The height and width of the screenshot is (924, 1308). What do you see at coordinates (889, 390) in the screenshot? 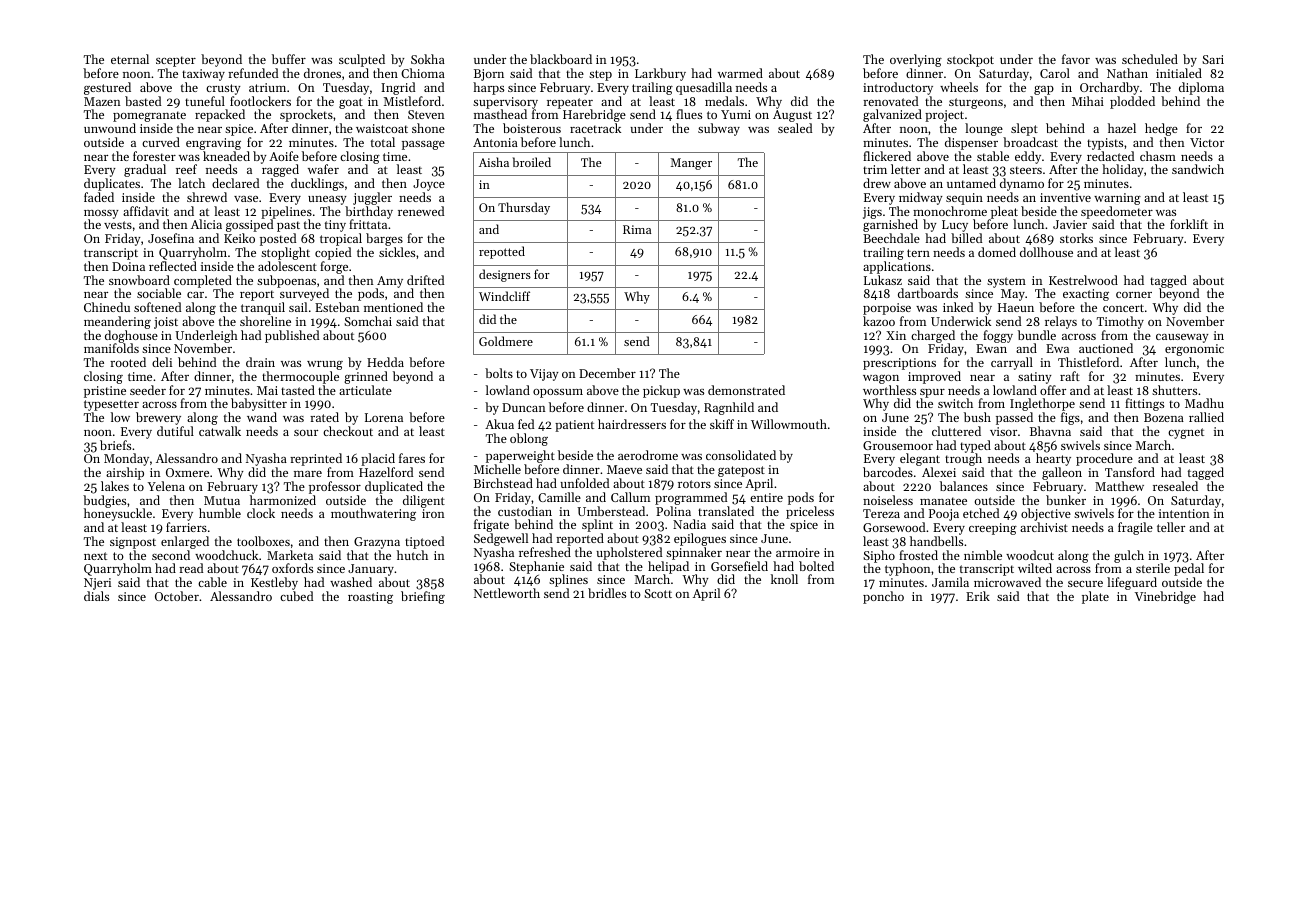
I see `worthless` at bounding box center [889, 390].
